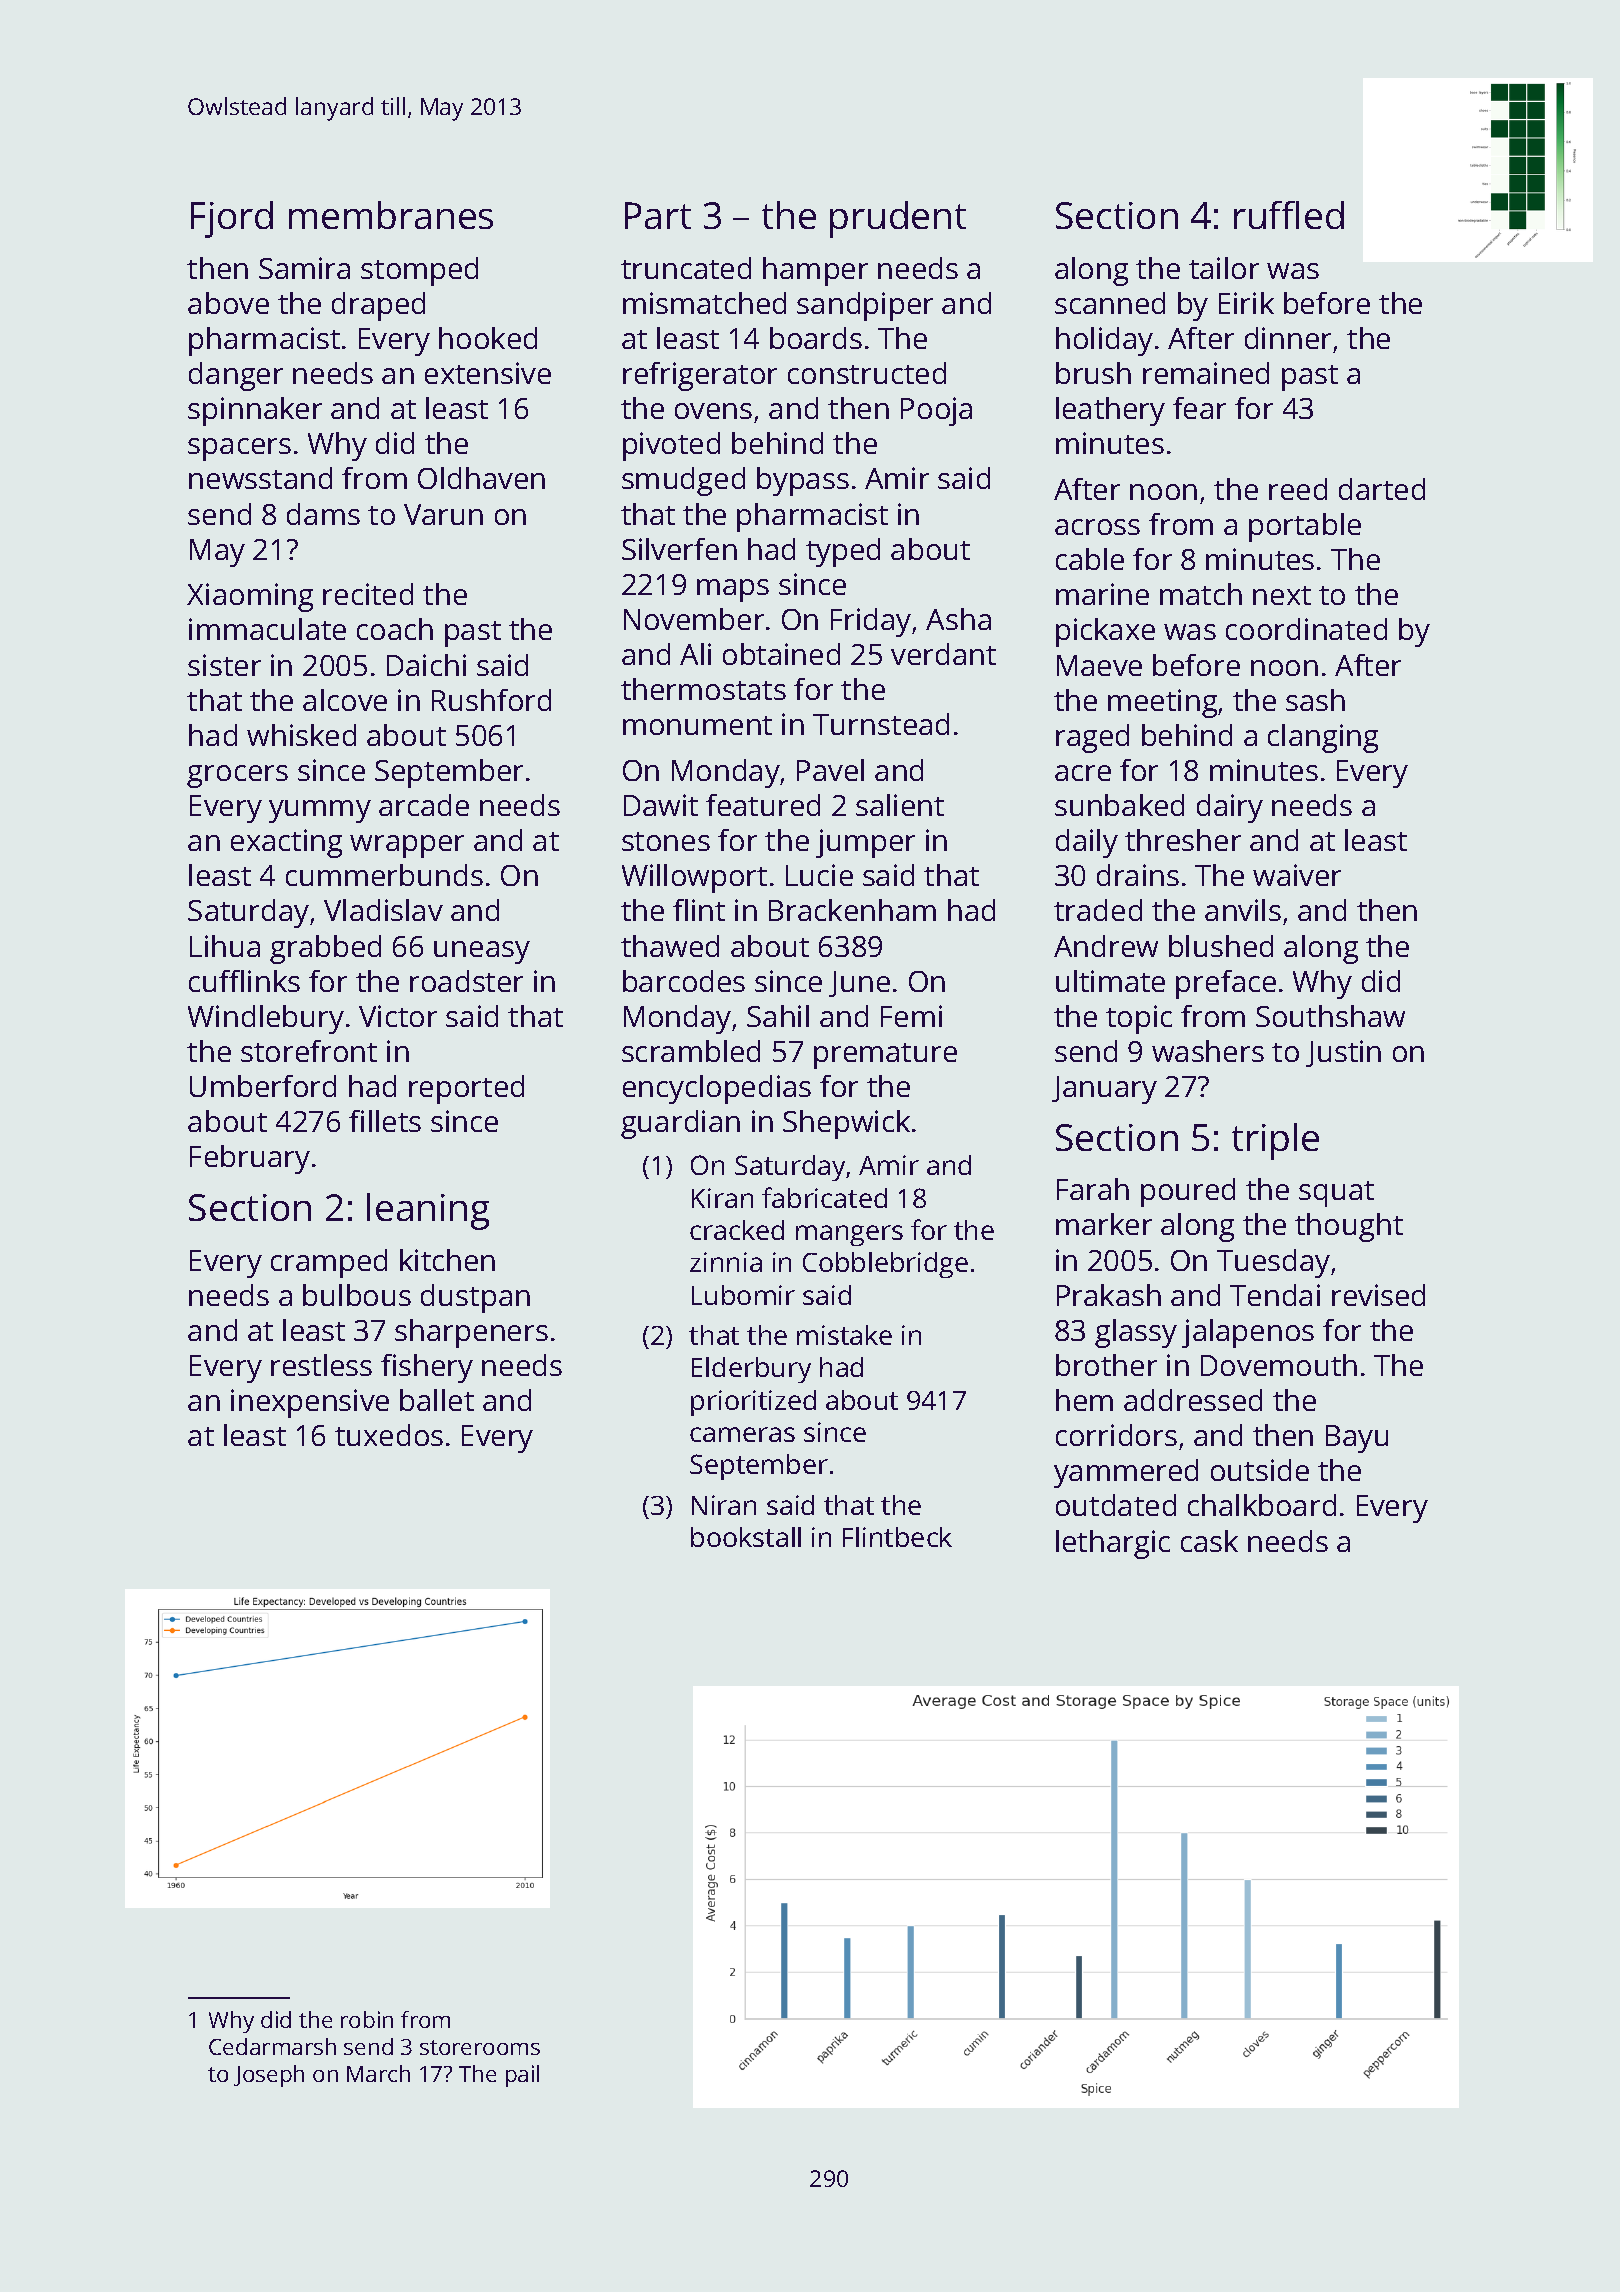 The height and width of the page is (2292, 1620). I want to click on bulbous, so click(357, 1295).
